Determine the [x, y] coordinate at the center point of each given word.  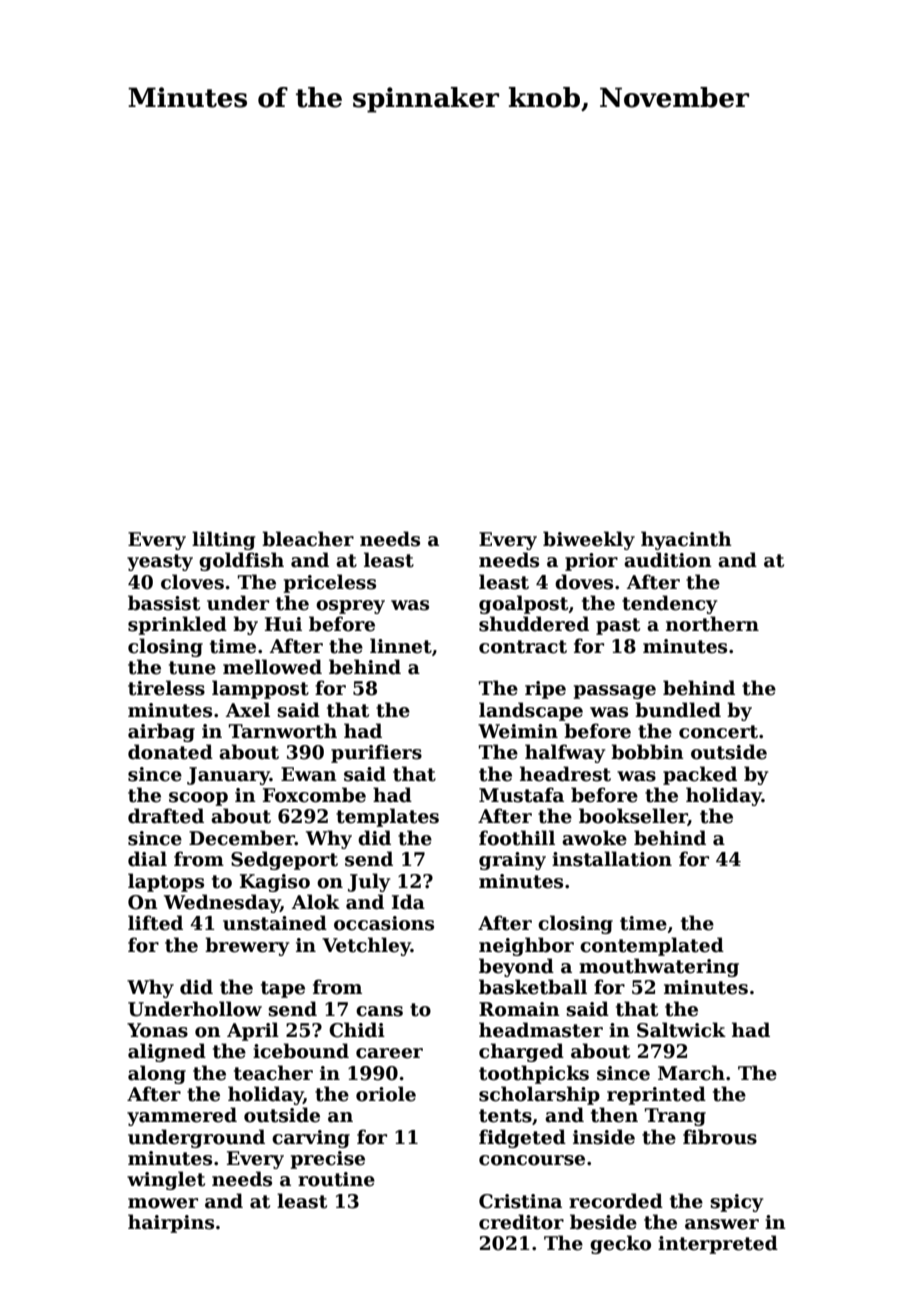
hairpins [171, 1223]
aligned [167, 1052]
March [691, 1073]
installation [612, 859]
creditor [521, 1222]
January [228, 776]
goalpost [523, 604]
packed [700, 775]
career [389, 1053]
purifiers [376, 753]
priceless [329, 583]
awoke [594, 838]
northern [712, 624]
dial [147, 859]
